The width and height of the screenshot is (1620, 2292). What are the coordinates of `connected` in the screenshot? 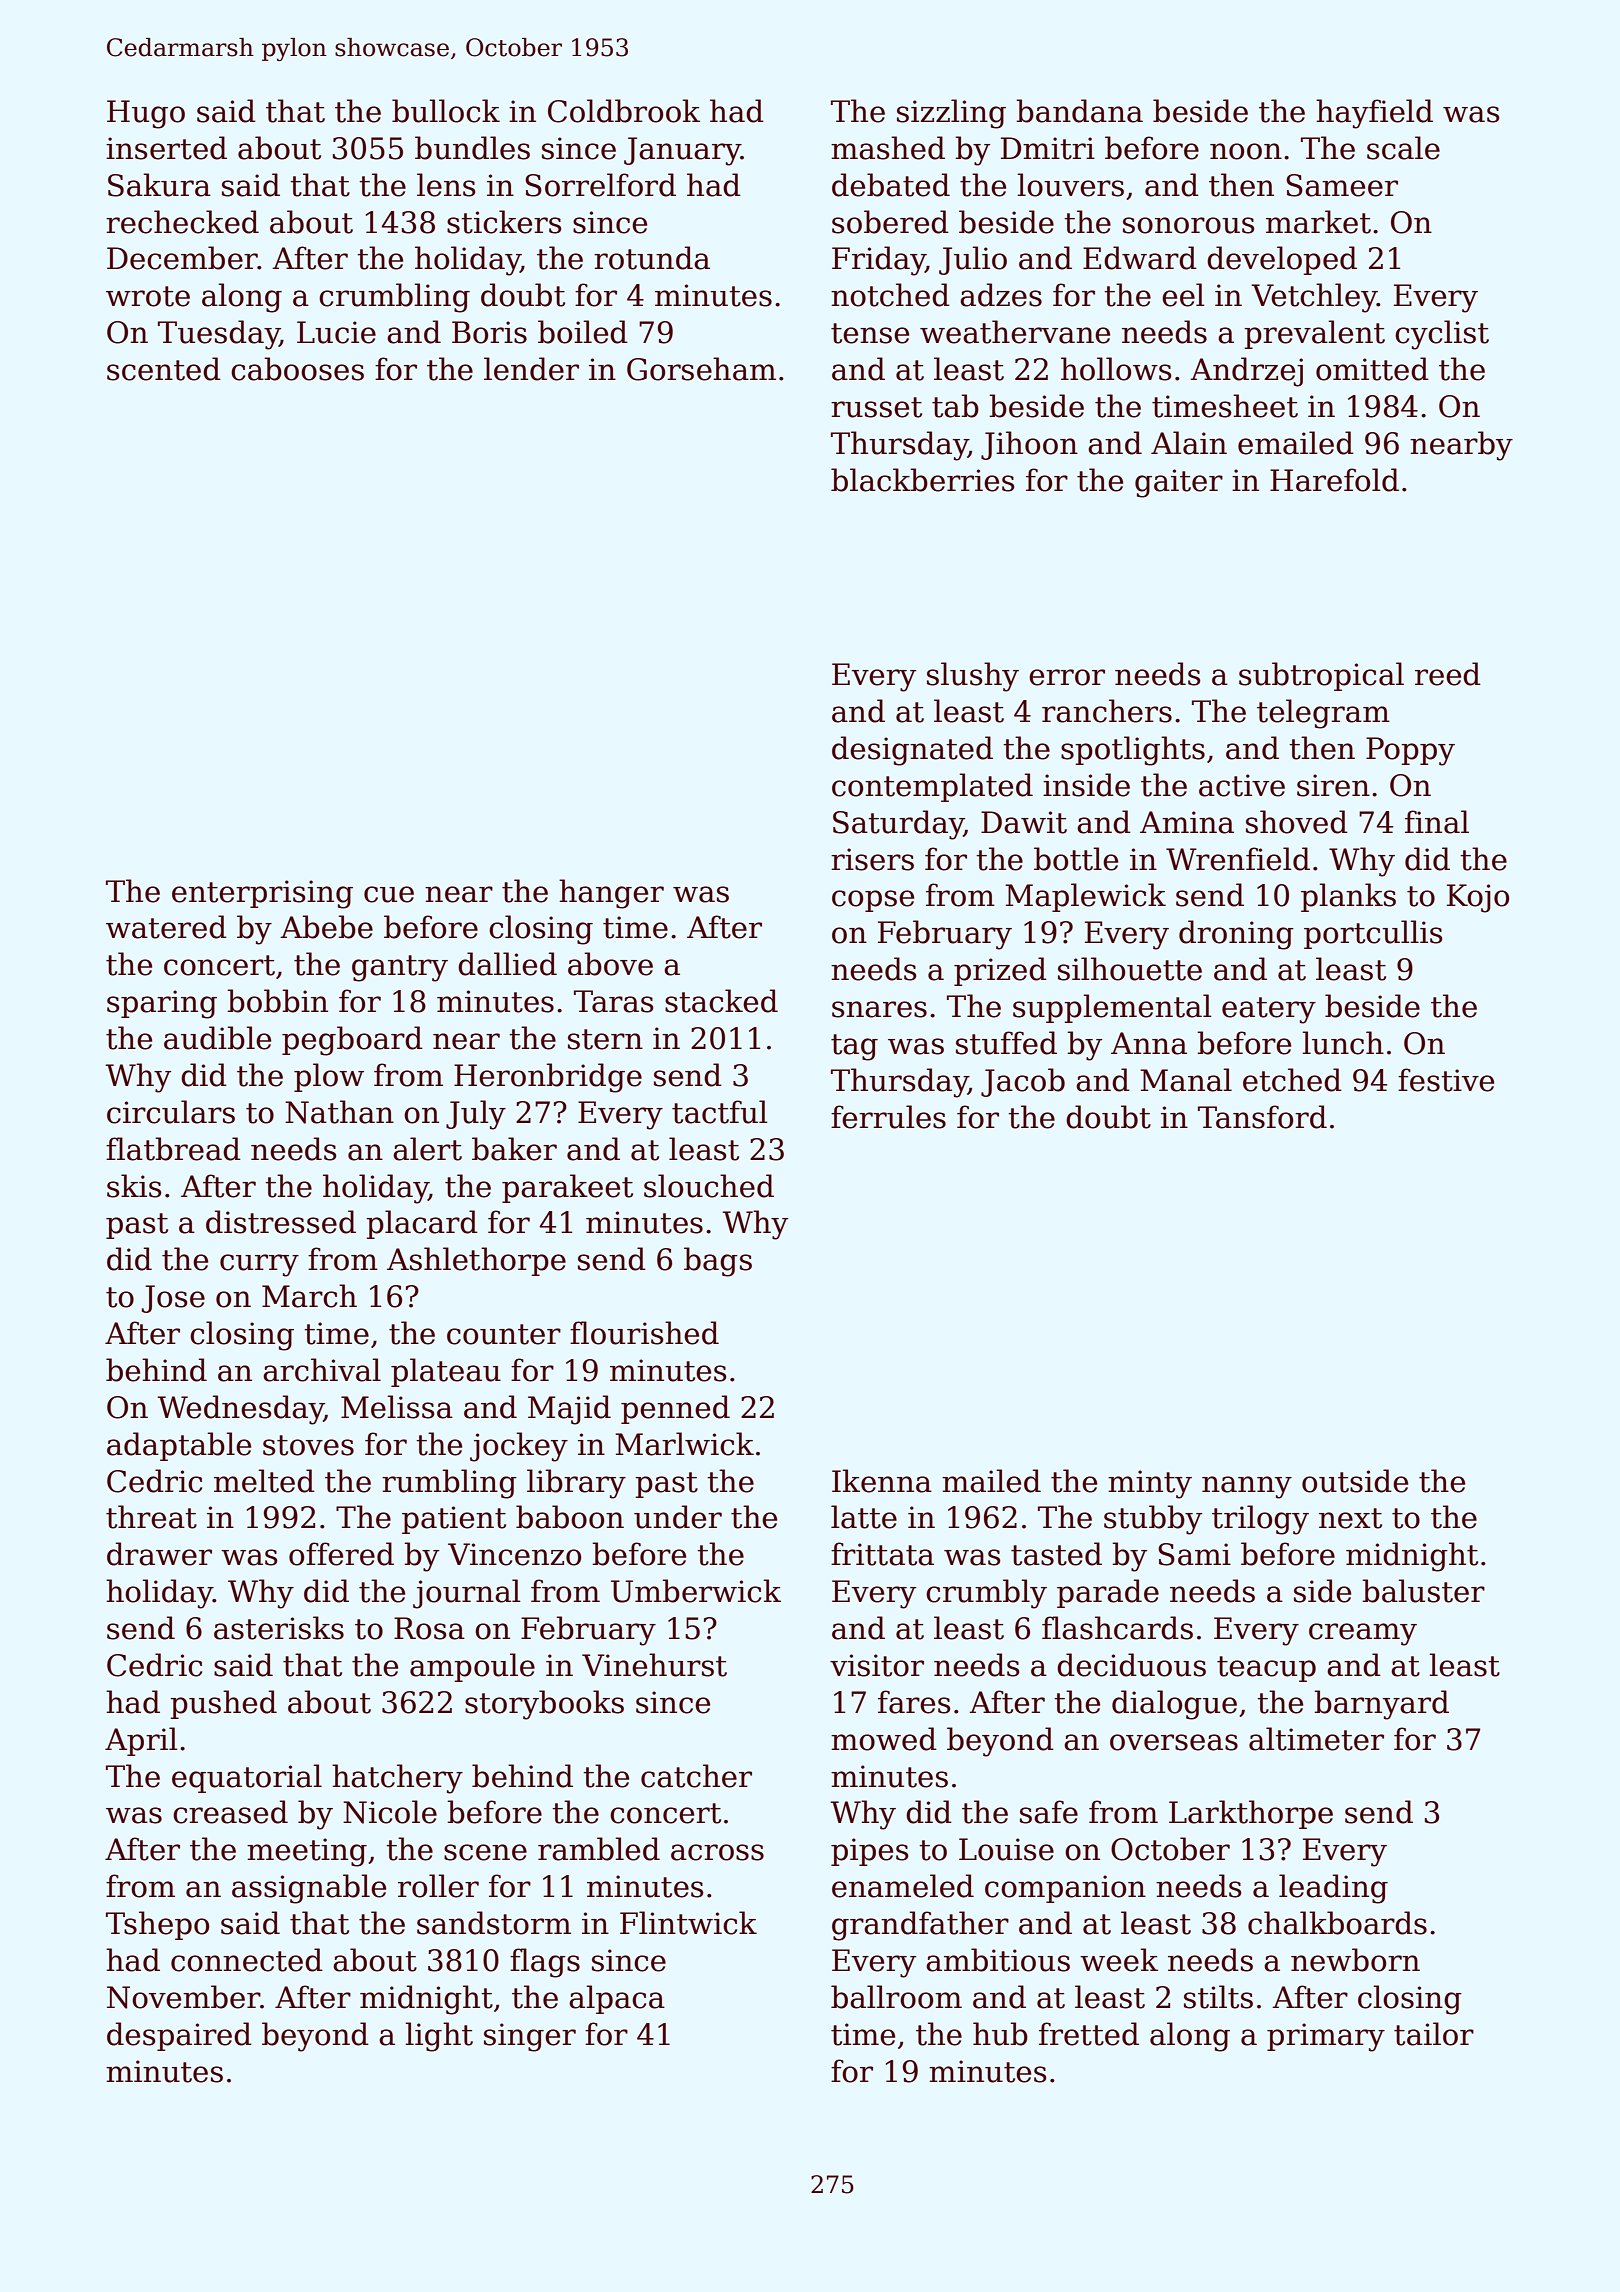 It's located at (247, 1960).
